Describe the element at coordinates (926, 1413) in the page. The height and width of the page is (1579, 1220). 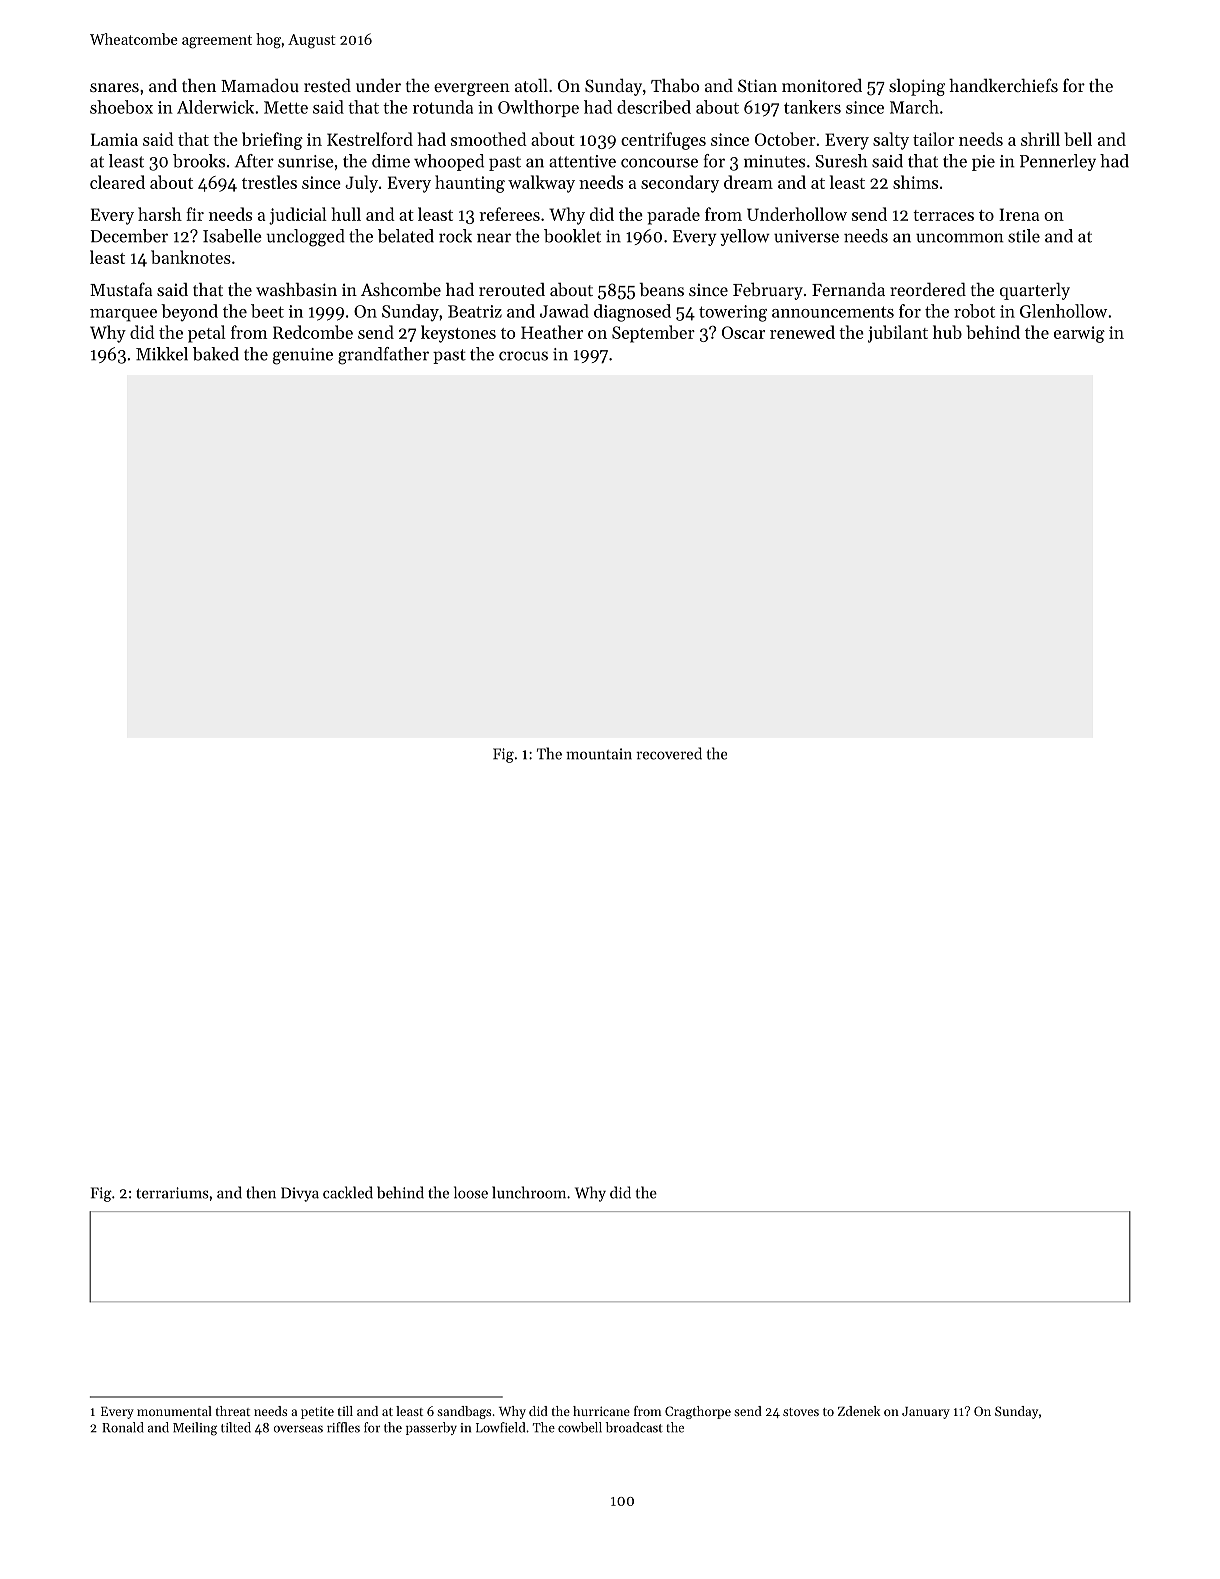
I see `January` at that location.
